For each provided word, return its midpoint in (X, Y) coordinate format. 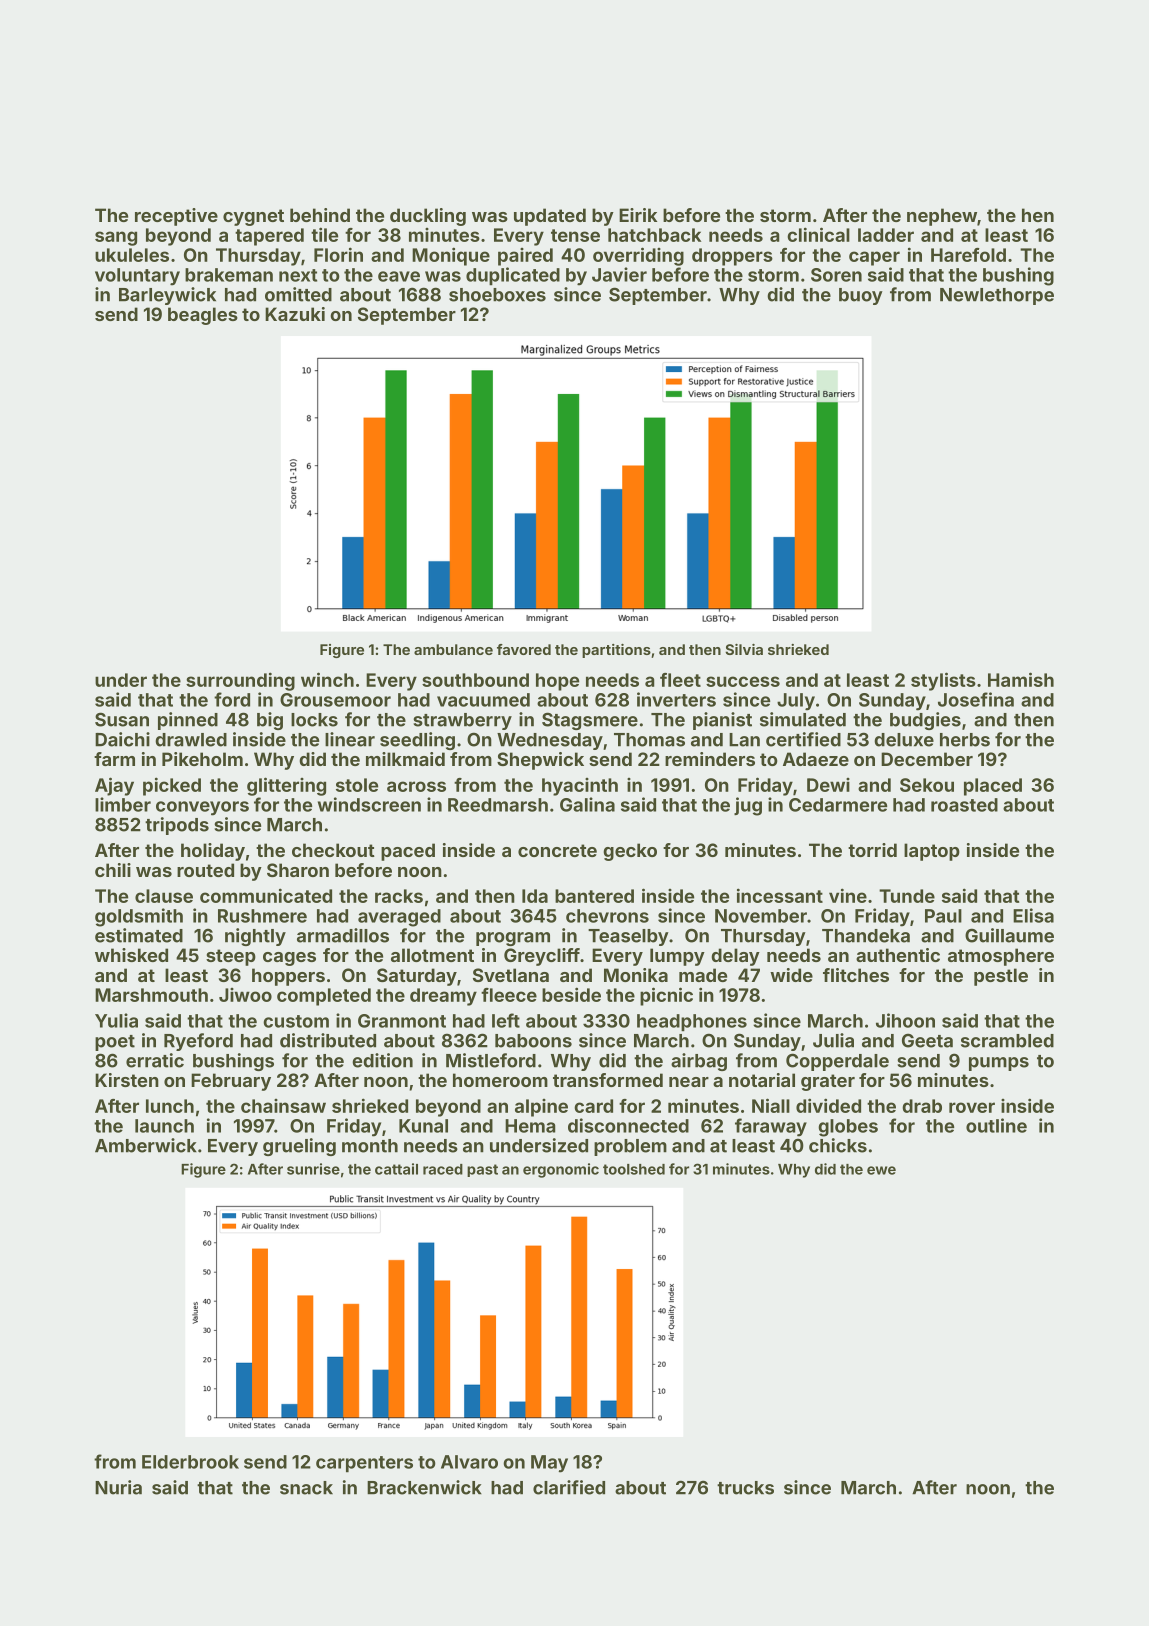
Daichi (122, 739)
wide (791, 975)
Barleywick (167, 296)
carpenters (364, 1464)
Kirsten (127, 1080)
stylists (943, 681)
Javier (619, 274)
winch (327, 679)
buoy (861, 296)
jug (748, 806)
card (593, 1106)
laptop (932, 852)
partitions (616, 651)
